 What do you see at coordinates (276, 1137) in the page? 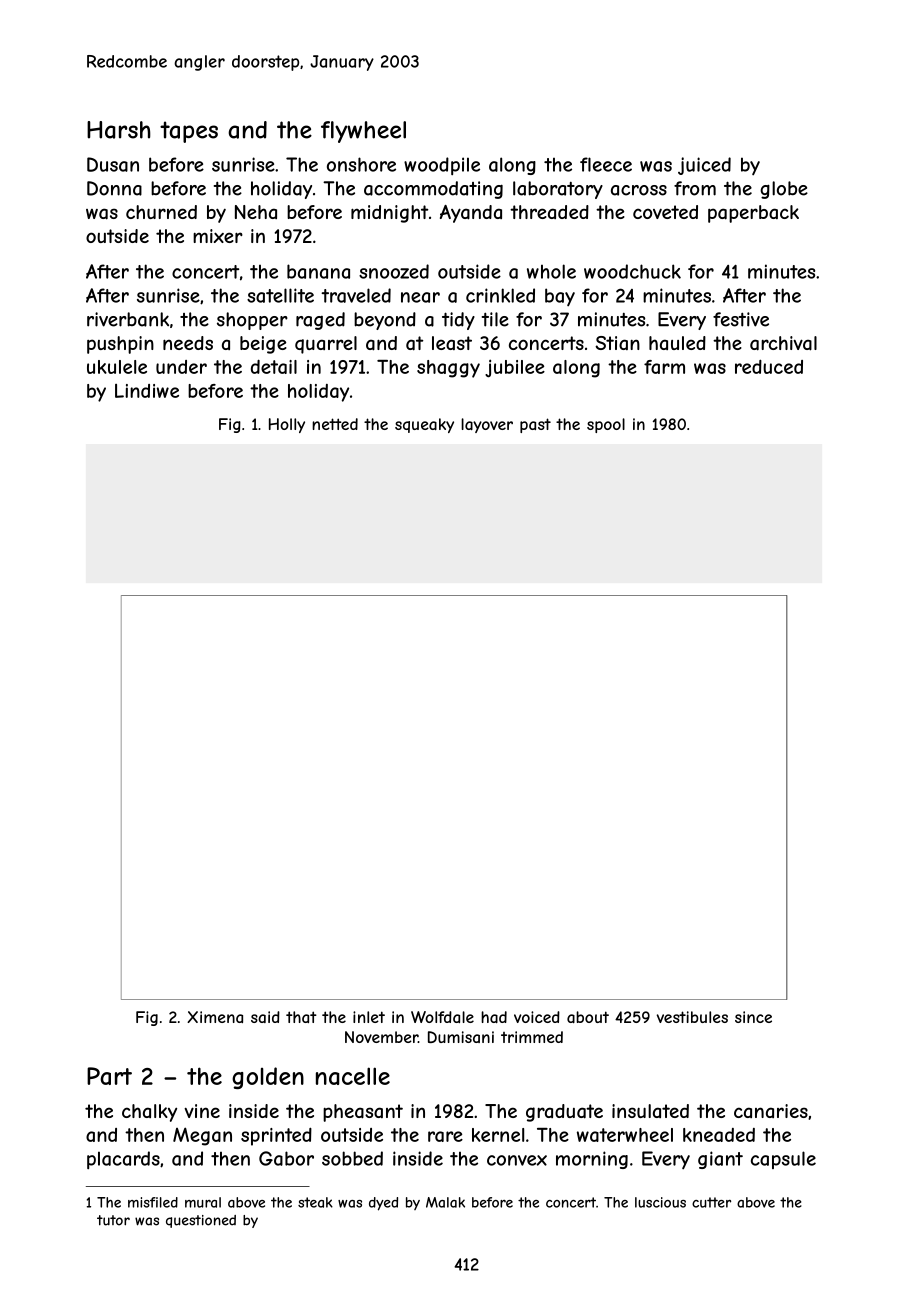
I see `sprinted` at bounding box center [276, 1137].
